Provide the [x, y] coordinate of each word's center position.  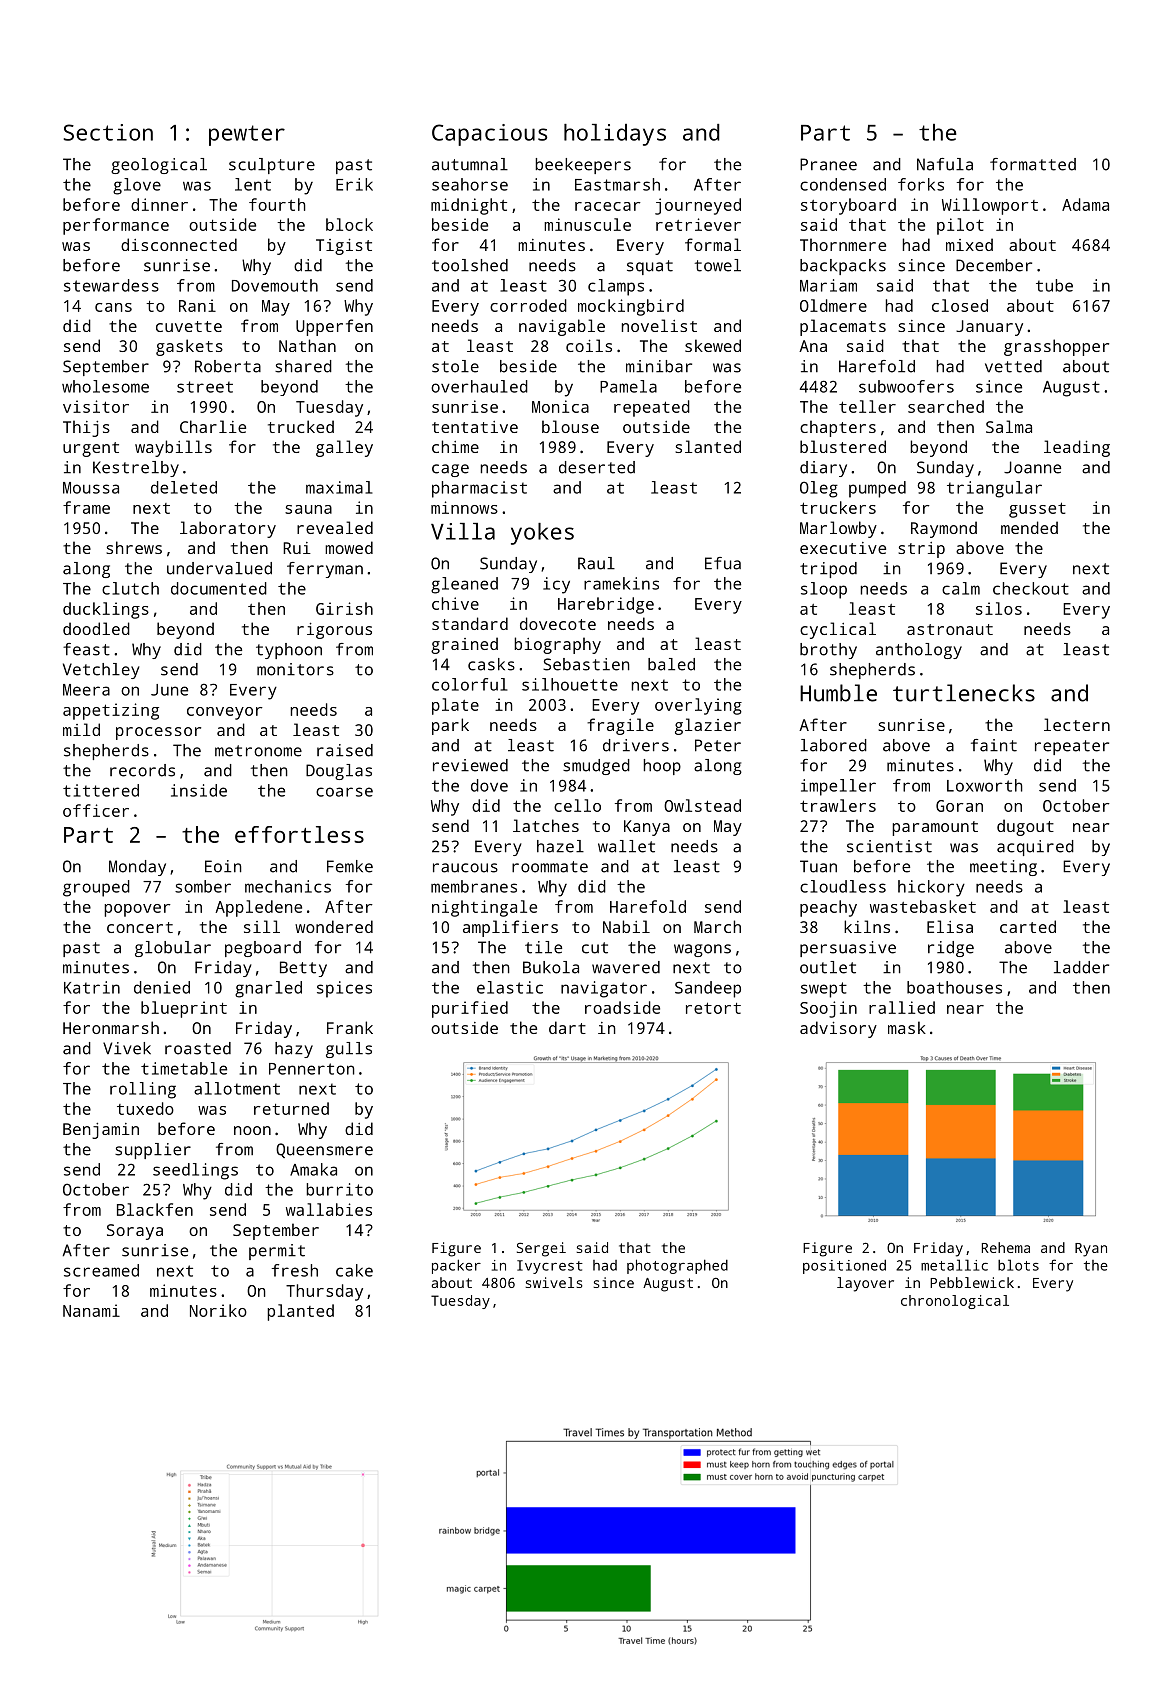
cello [577, 805]
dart [567, 1027]
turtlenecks [964, 693]
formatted [1033, 164]
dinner [159, 204]
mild [81, 729]
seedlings [195, 1171]
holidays [615, 135]
